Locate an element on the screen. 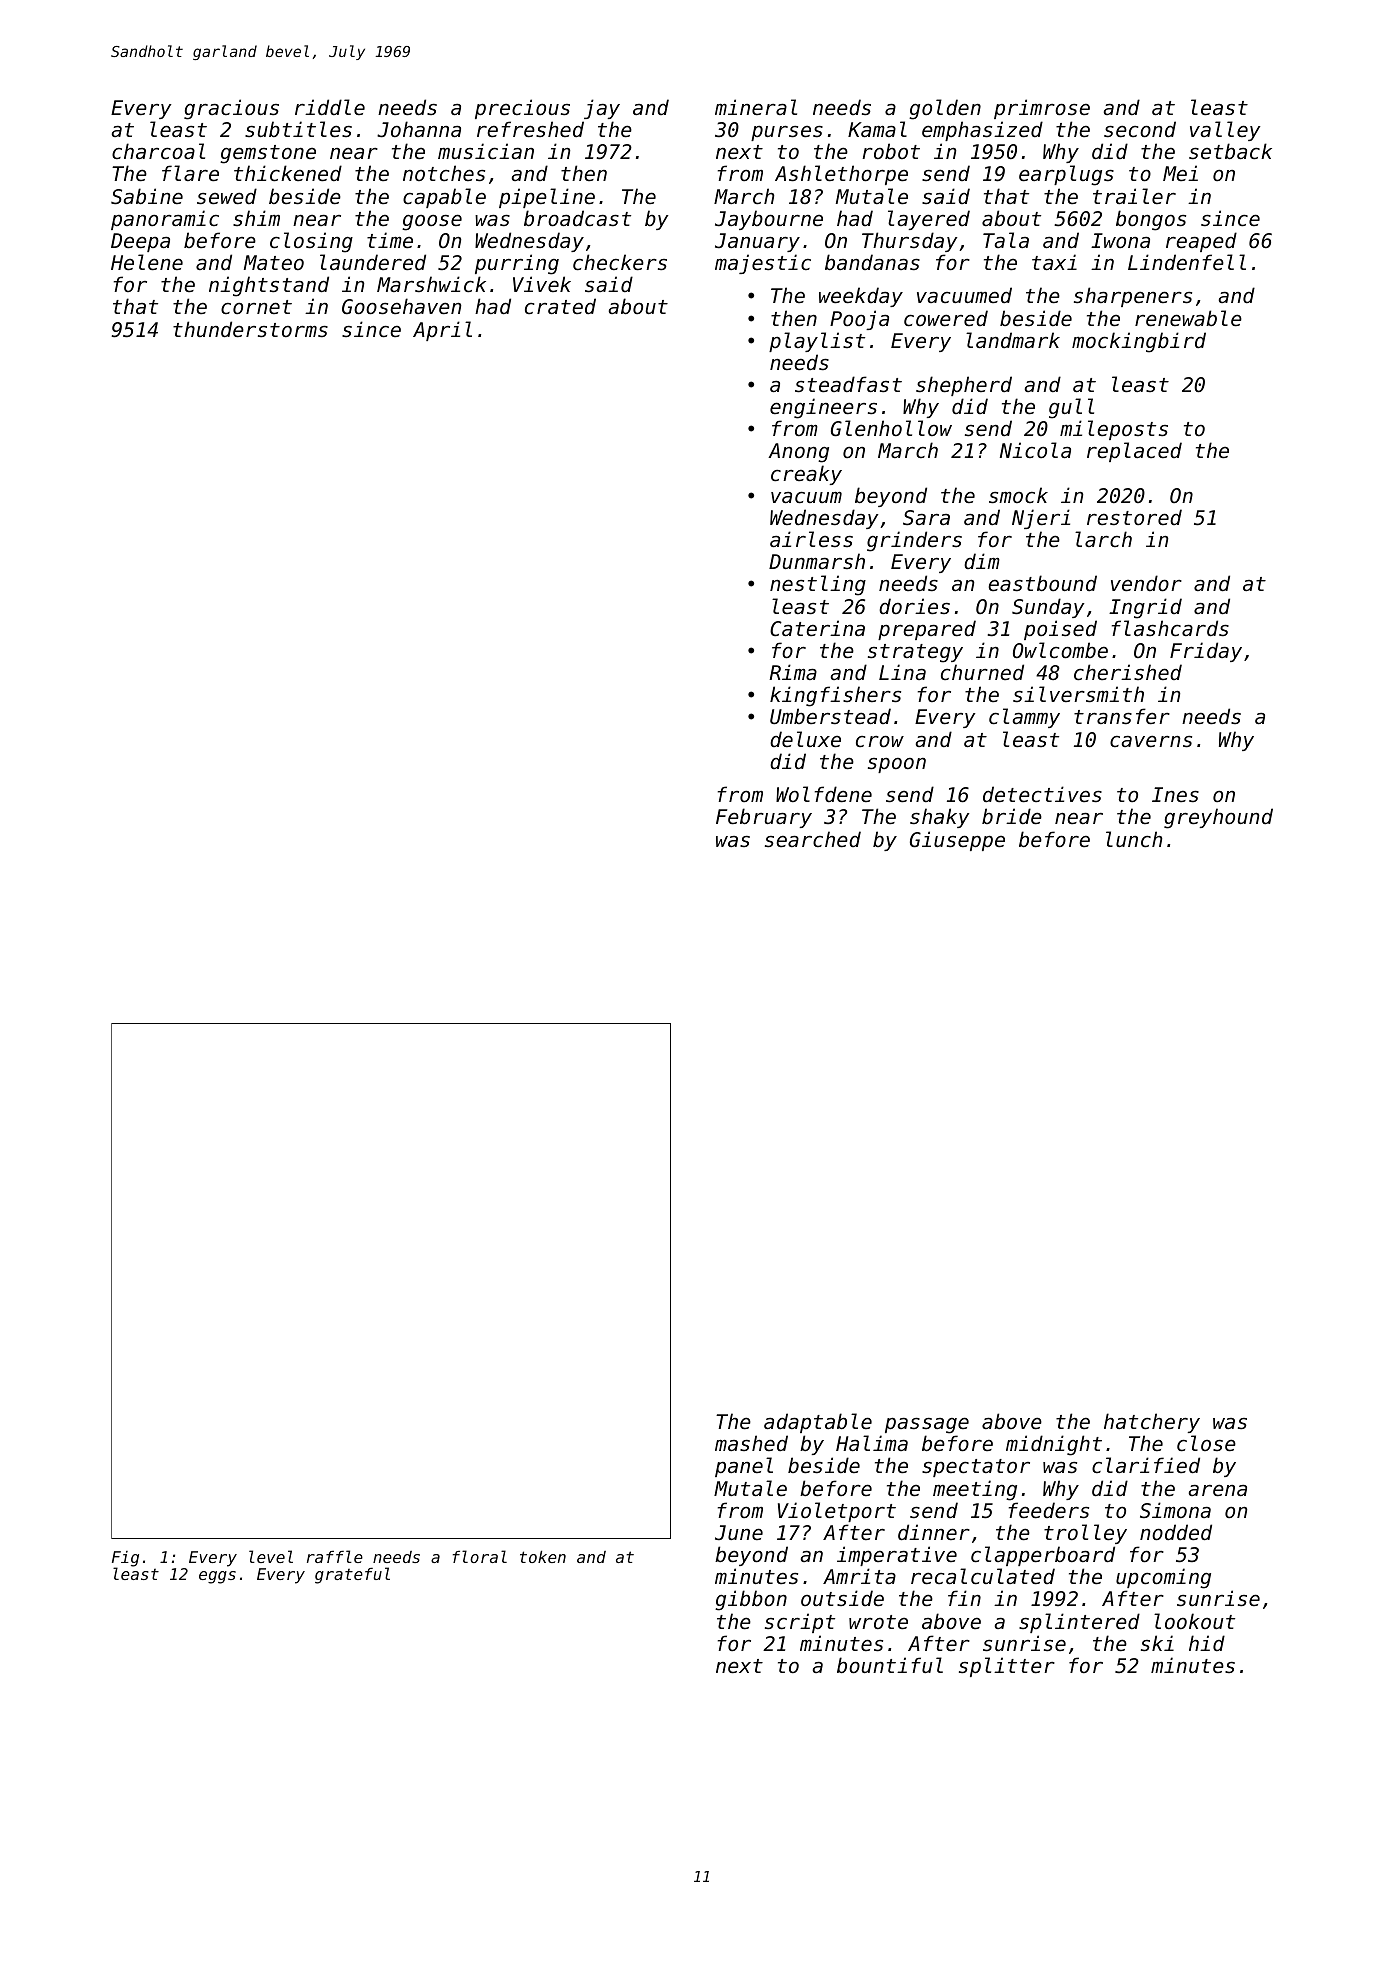 Image resolution: width=1386 pixels, height=1969 pixels. February is located at coordinates (764, 818).
